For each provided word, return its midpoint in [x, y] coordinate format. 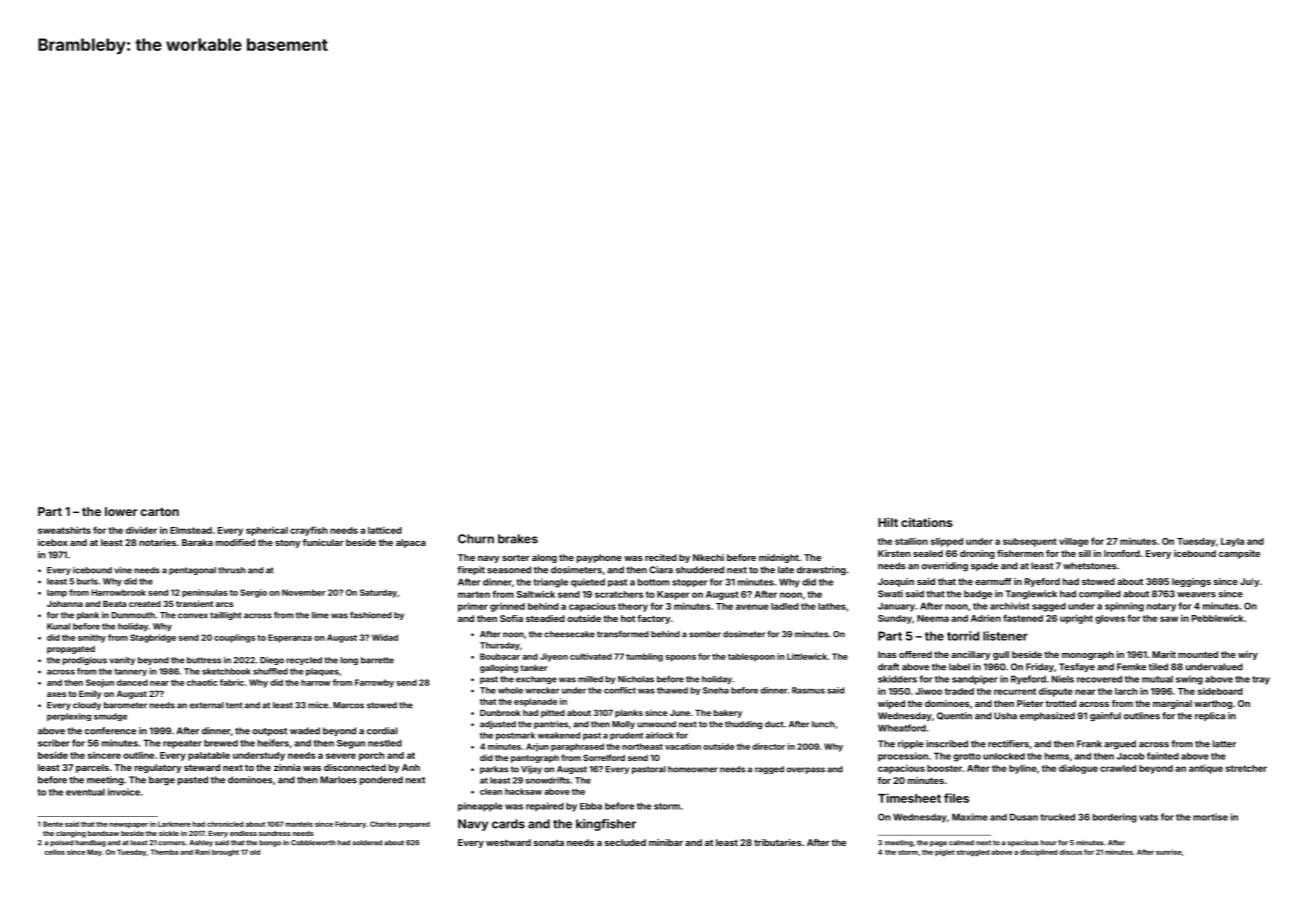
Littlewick [807, 656]
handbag [90, 843]
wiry [1248, 655]
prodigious [85, 661]
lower [121, 511]
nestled [385, 743]
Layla [1232, 542]
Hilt [888, 522]
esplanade [535, 702]
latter [1224, 744]
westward [508, 842]
